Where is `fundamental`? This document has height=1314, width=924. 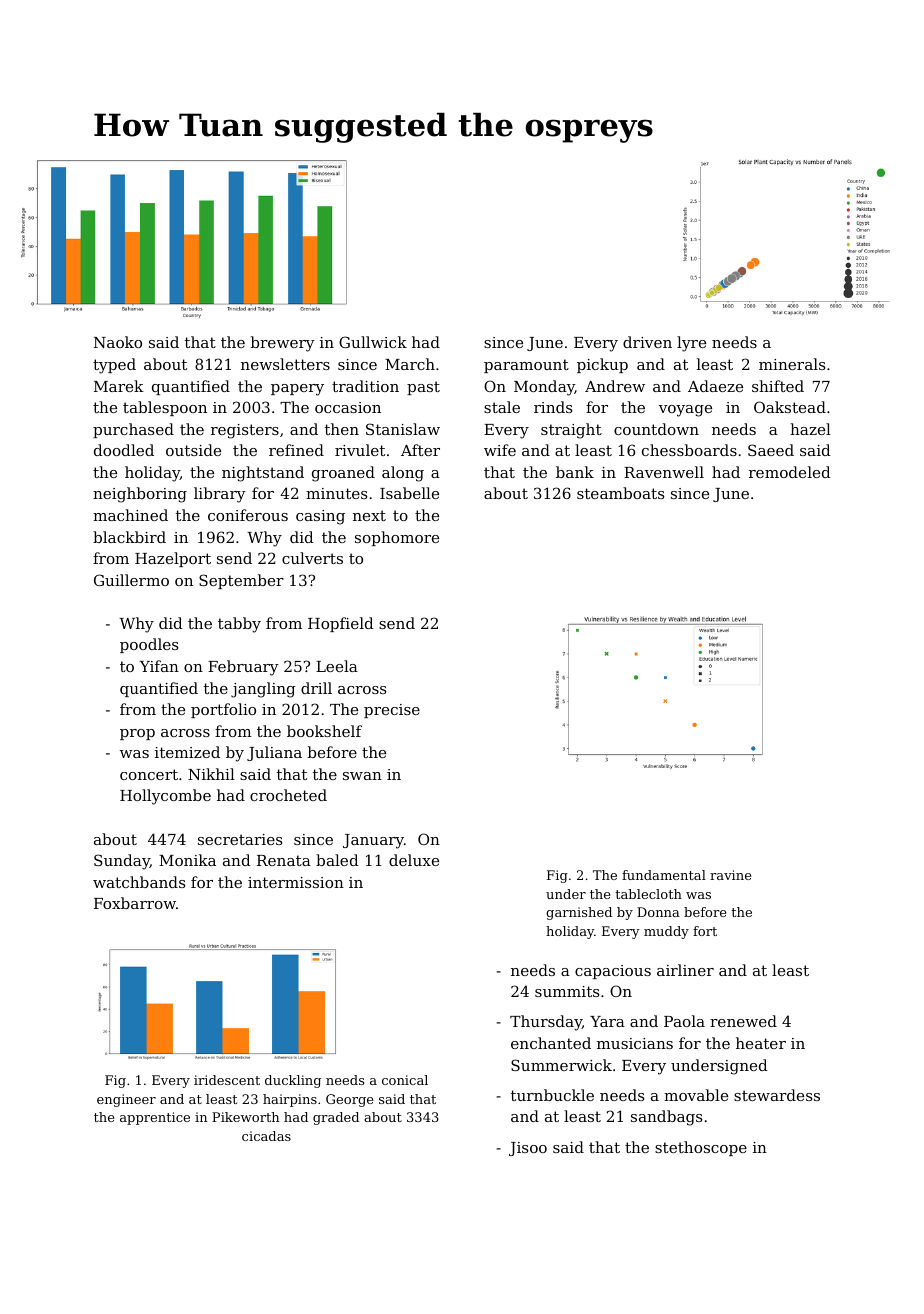 fundamental is located at coordinates (664, 875).
